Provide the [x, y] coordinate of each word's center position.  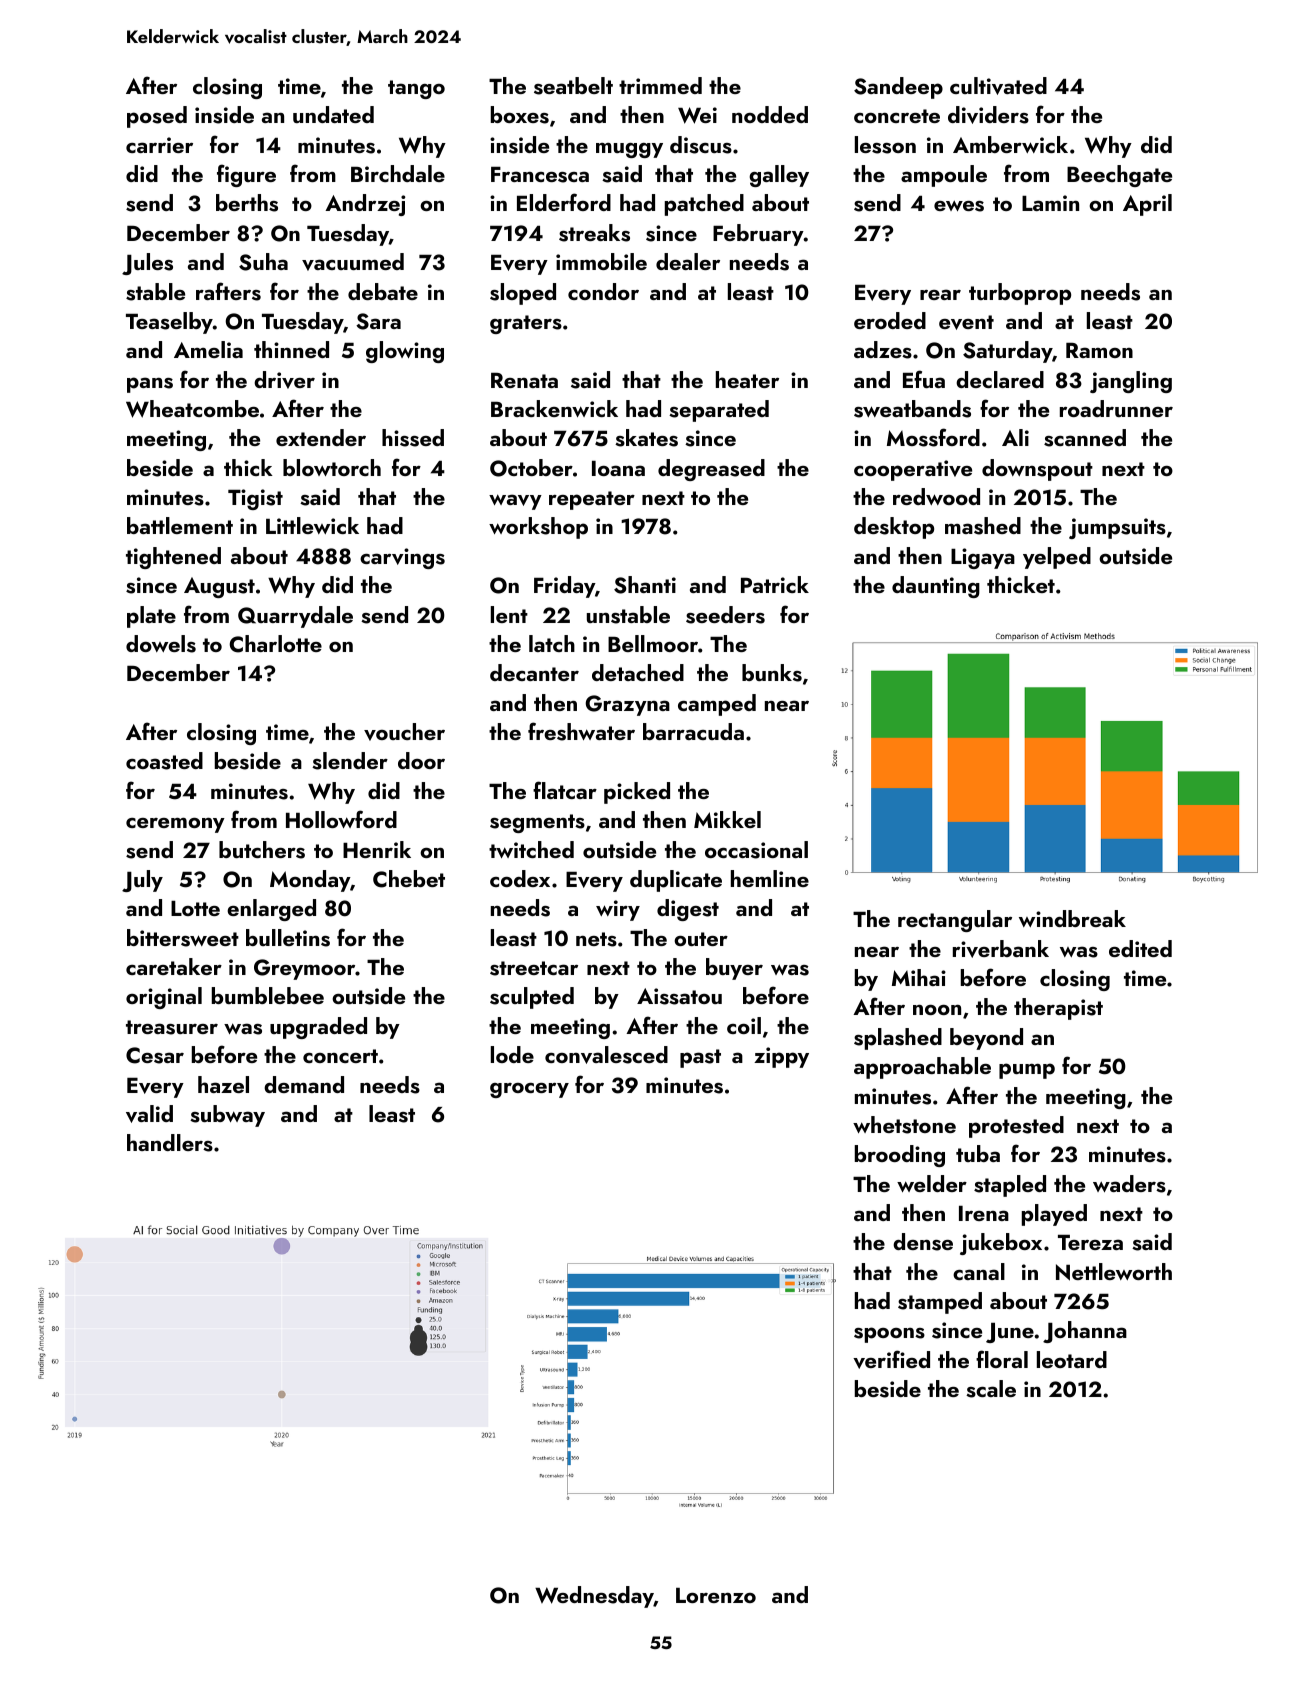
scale [991, 1389]
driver [284, 380]
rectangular [955, 921]
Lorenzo [716, 1595]
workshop [538, 528]
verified [891, 1359]
